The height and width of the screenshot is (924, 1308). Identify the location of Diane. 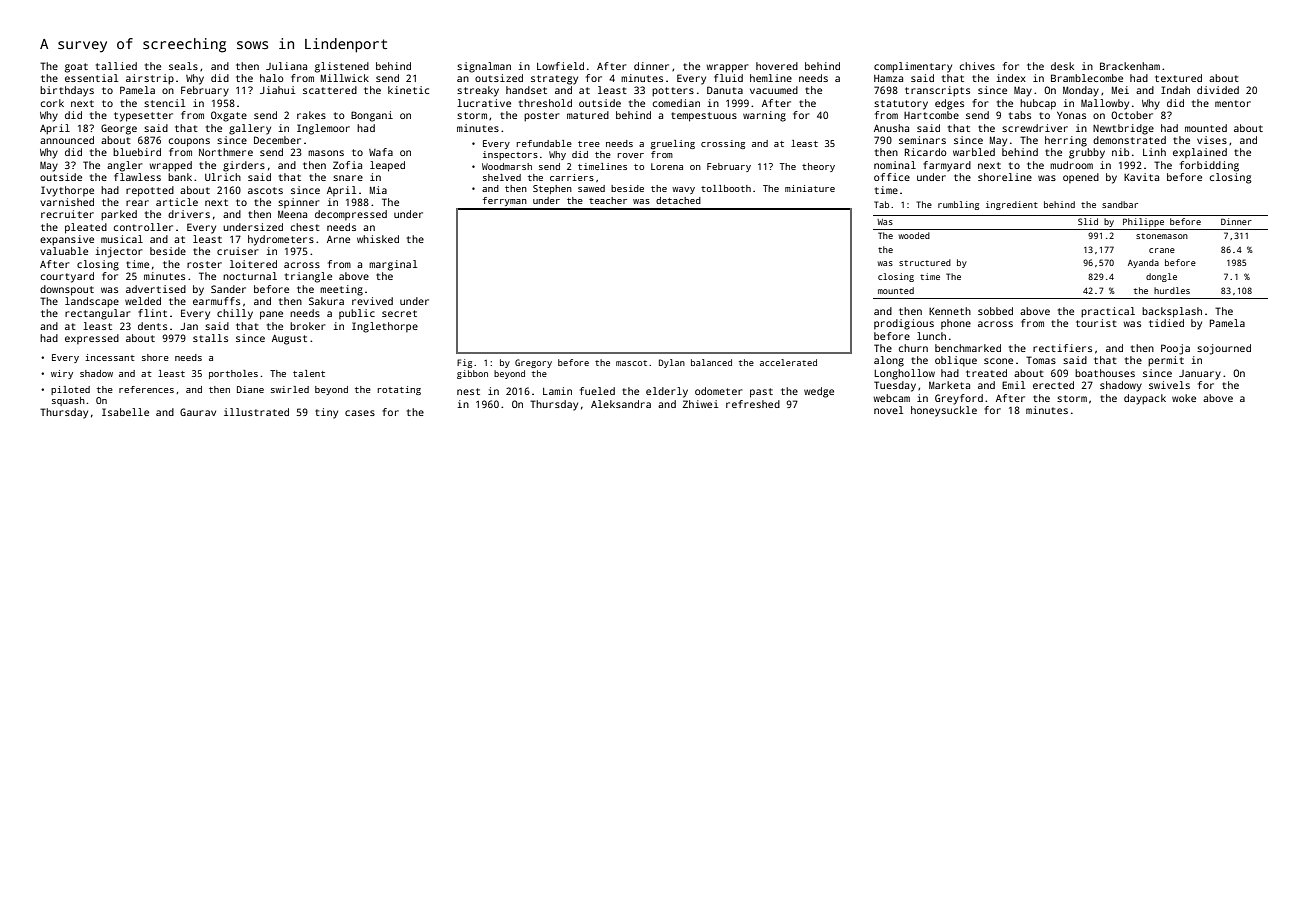
(250, 389).
